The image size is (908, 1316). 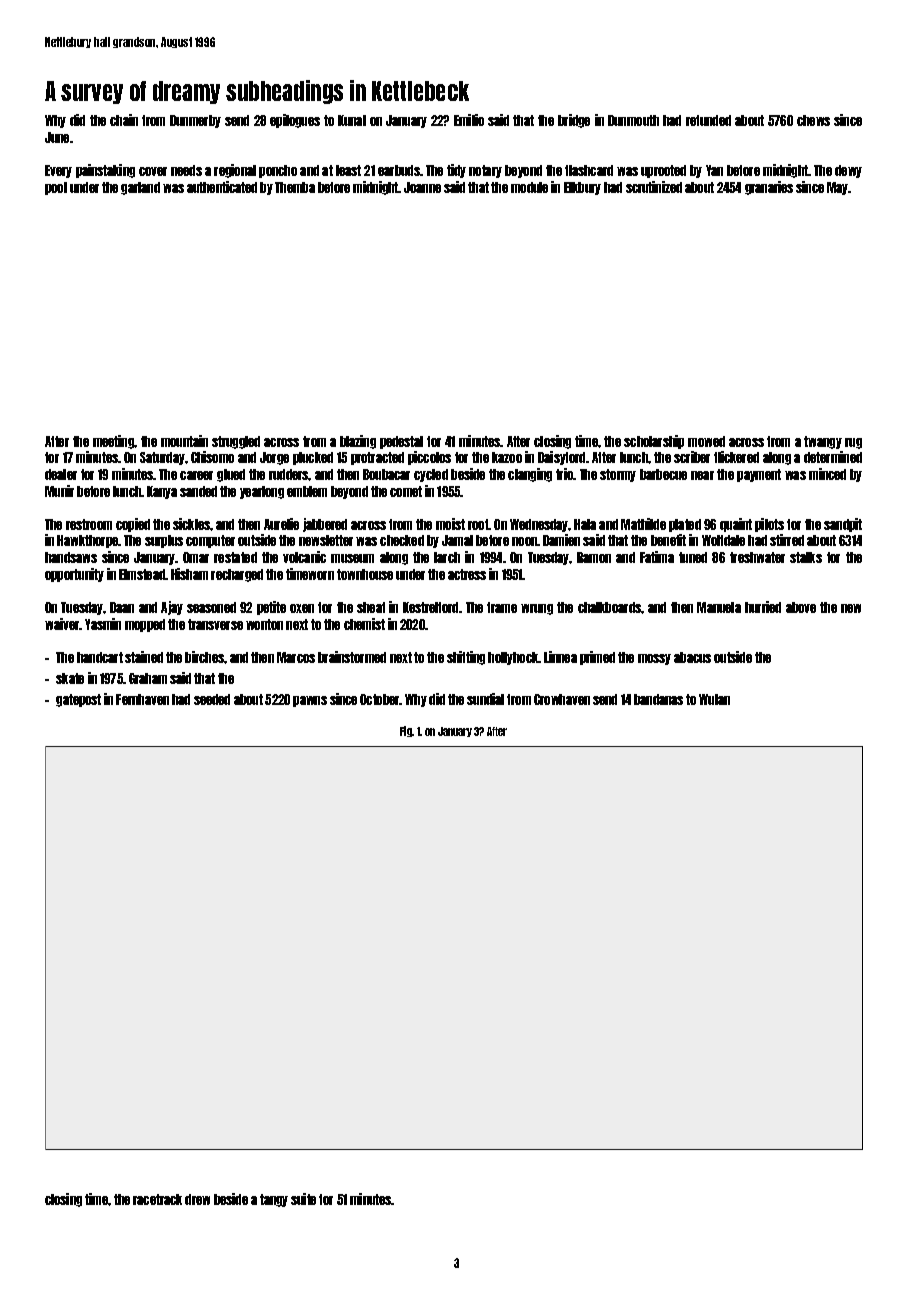 I want to click on Fig, so click(x=406, y=731).
